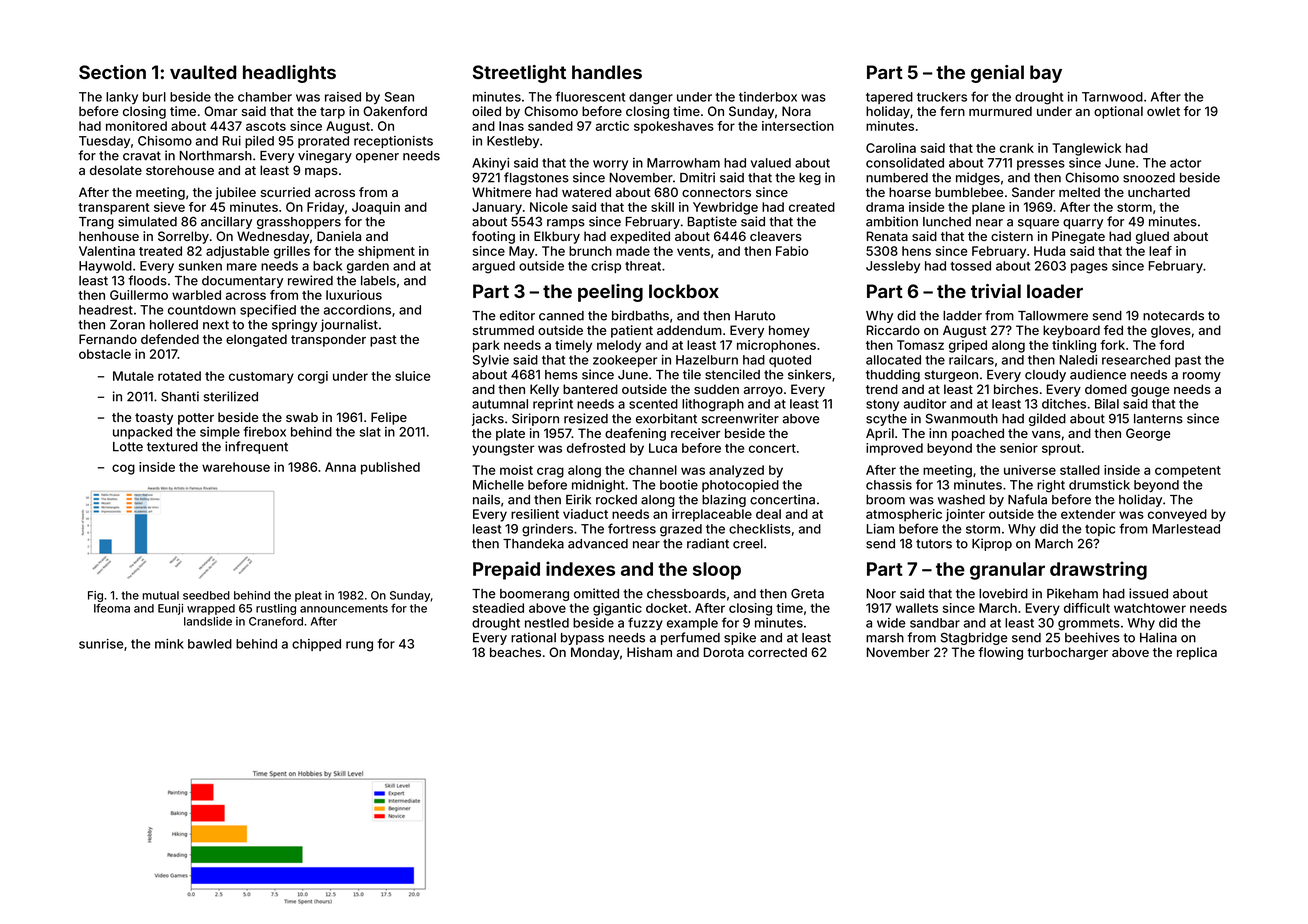  Describe the element at coordinates (1046, 74) in the screenshot. I see `bay` at that location.
